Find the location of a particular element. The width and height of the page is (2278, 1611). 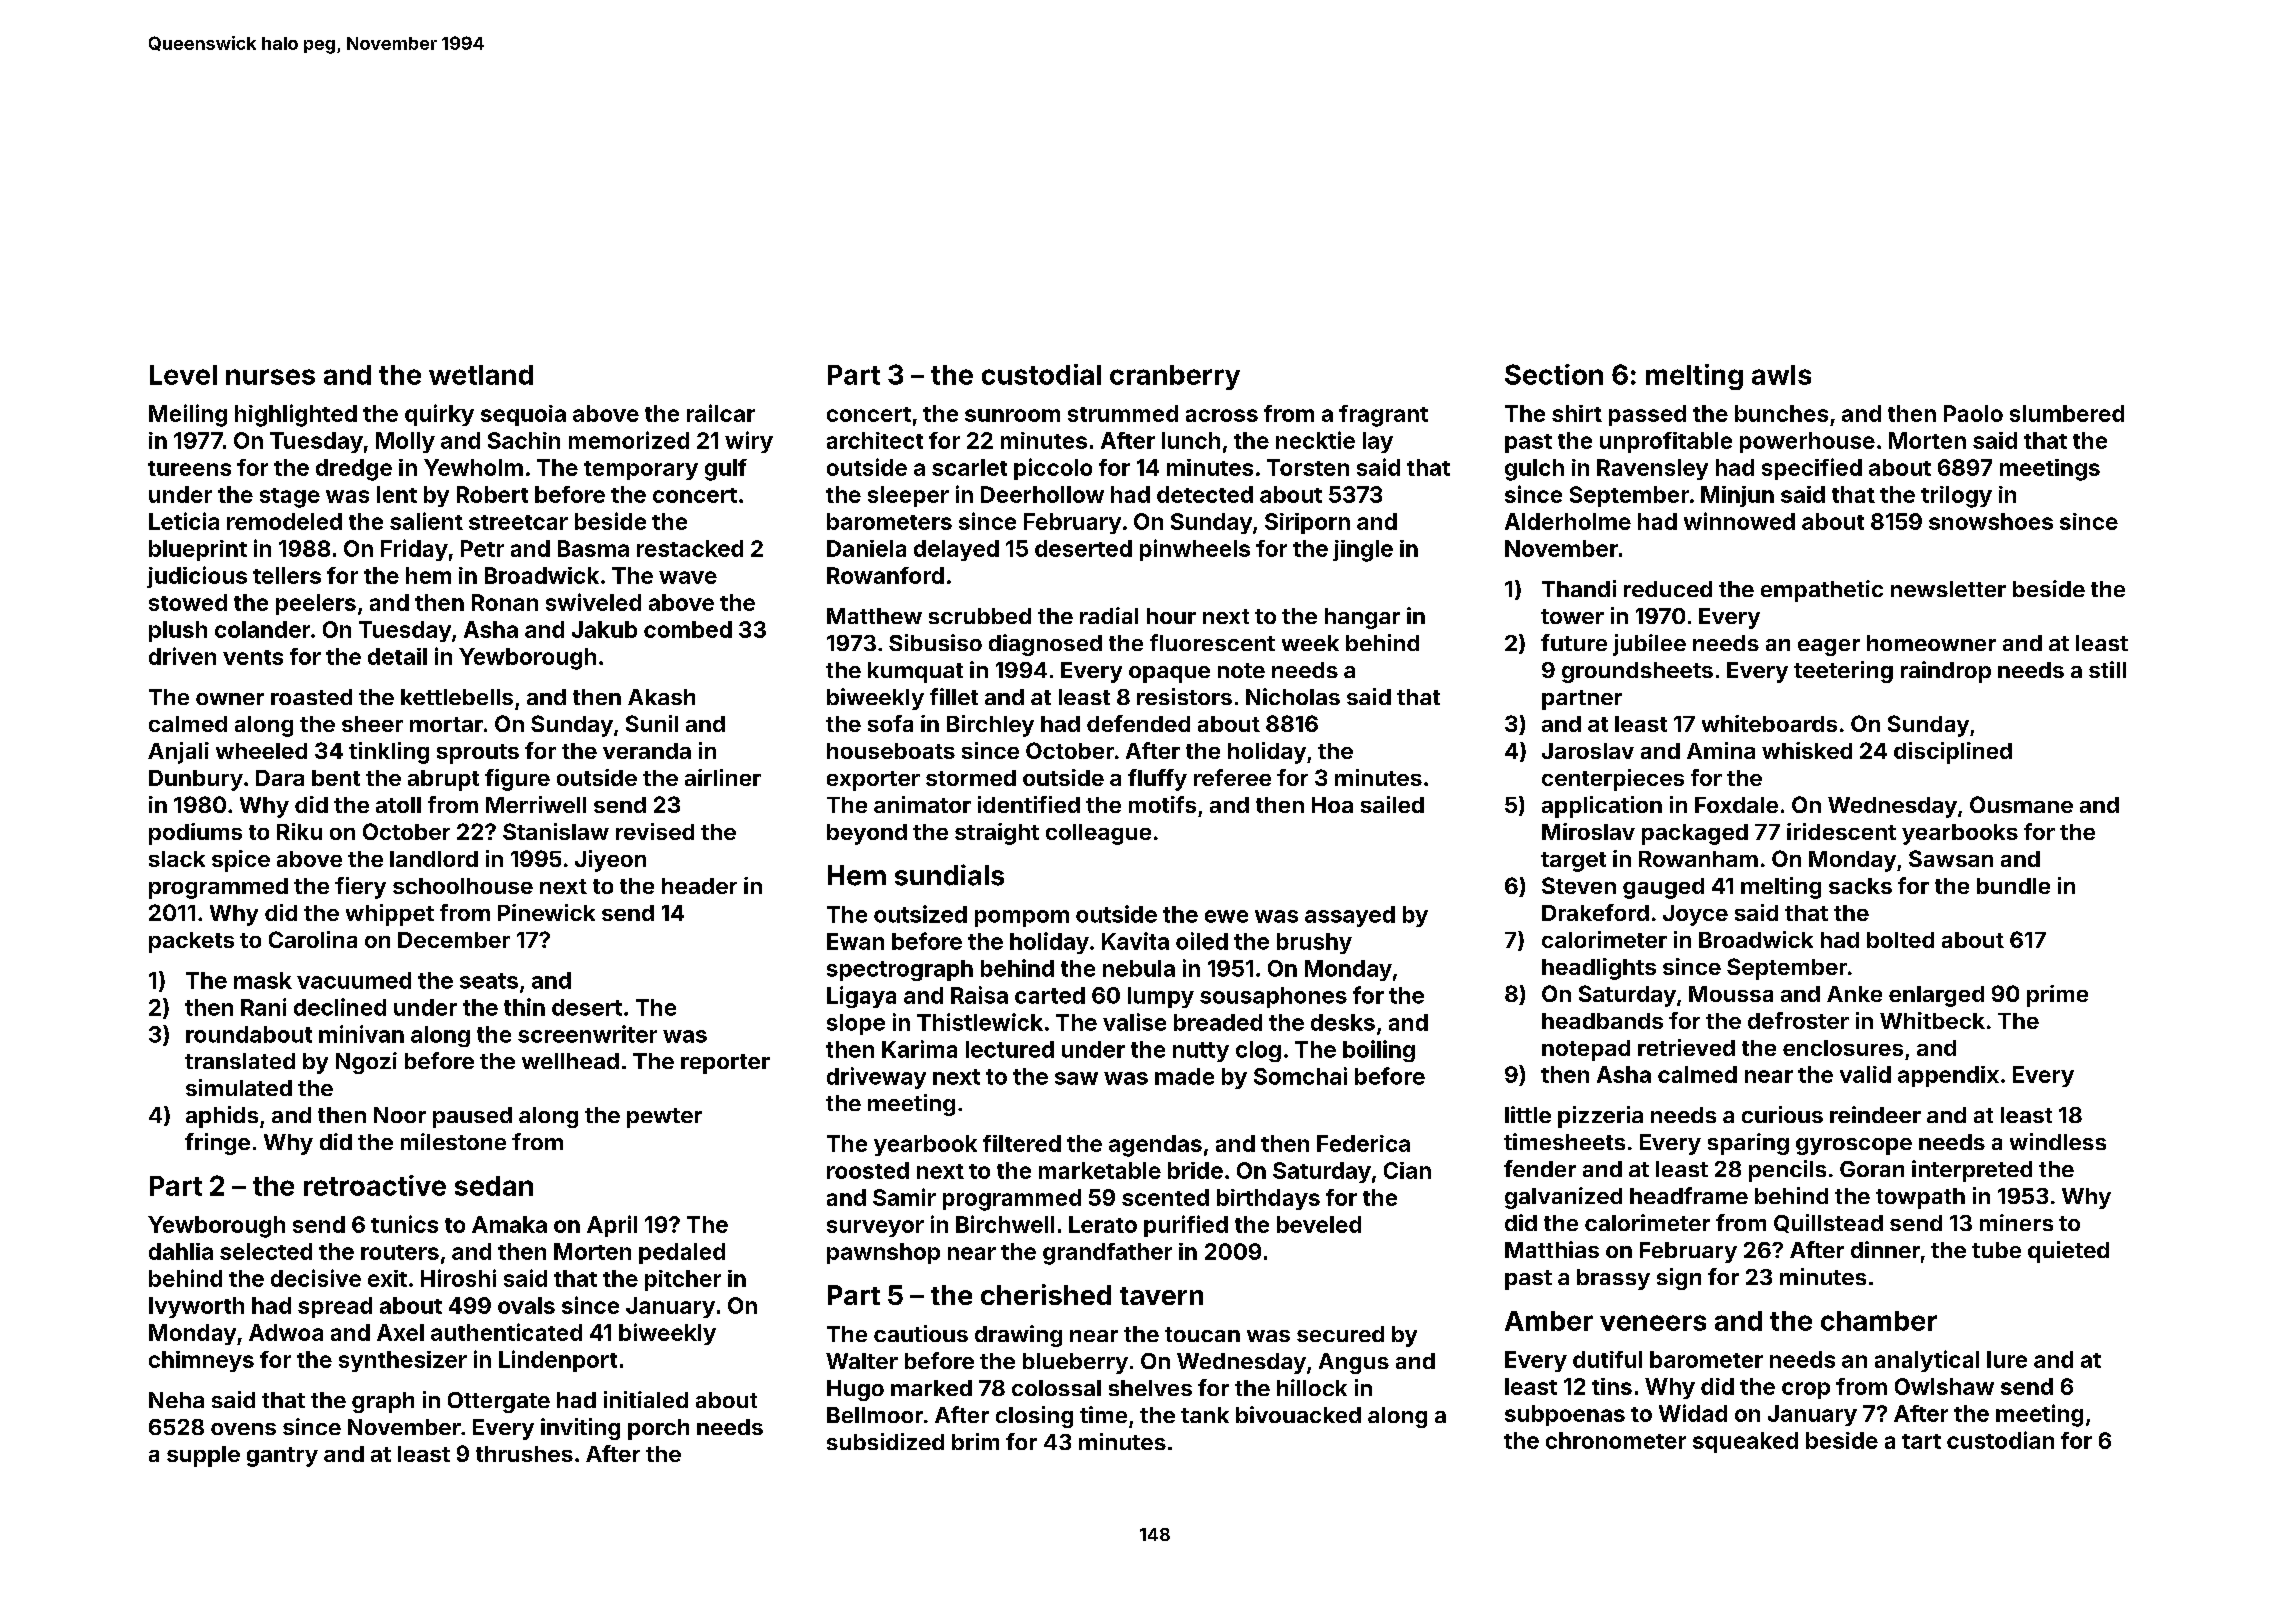

scarlet is located at coordinates (969, 467).
